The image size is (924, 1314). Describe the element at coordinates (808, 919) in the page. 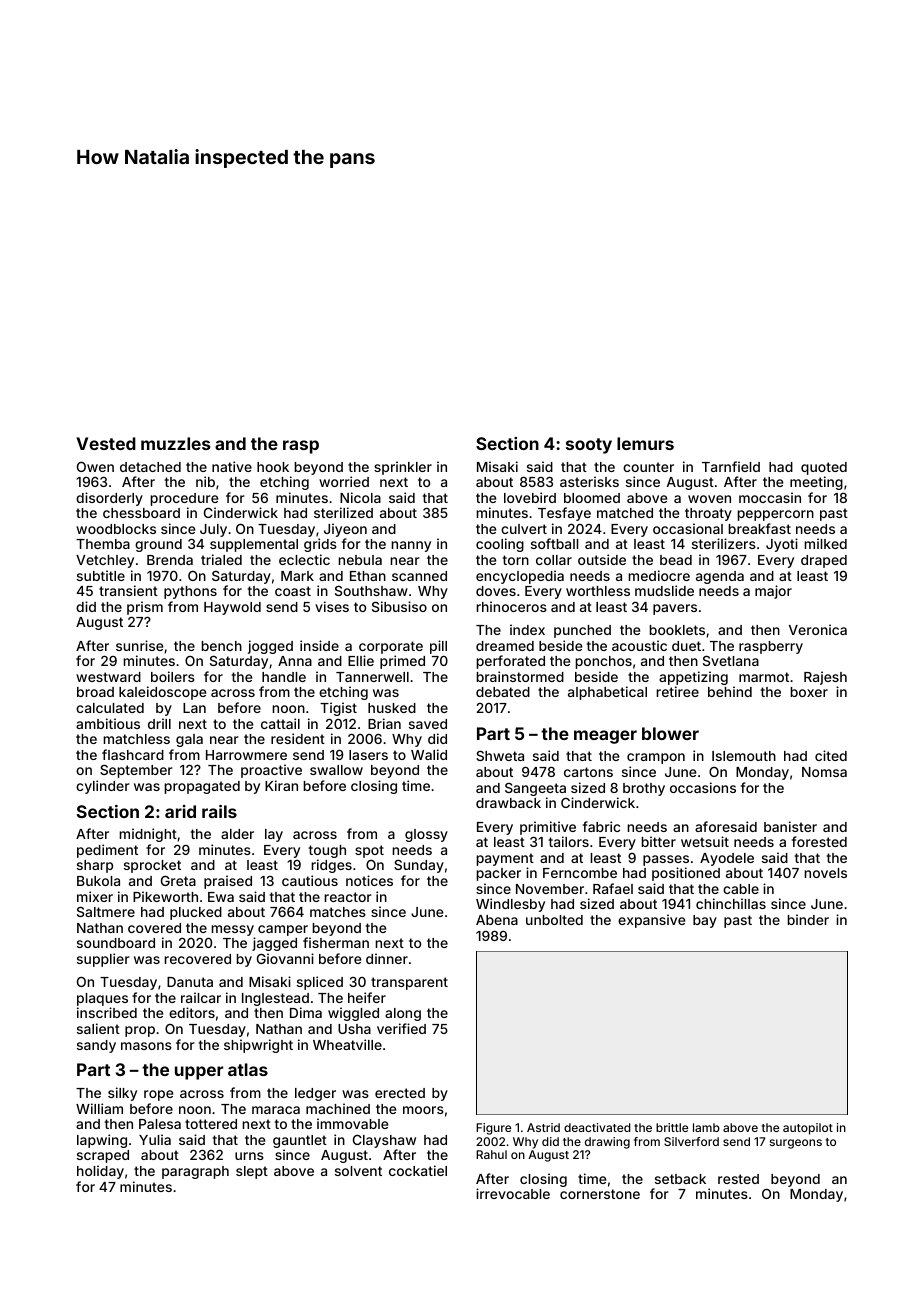

I see `binder` at that location.
